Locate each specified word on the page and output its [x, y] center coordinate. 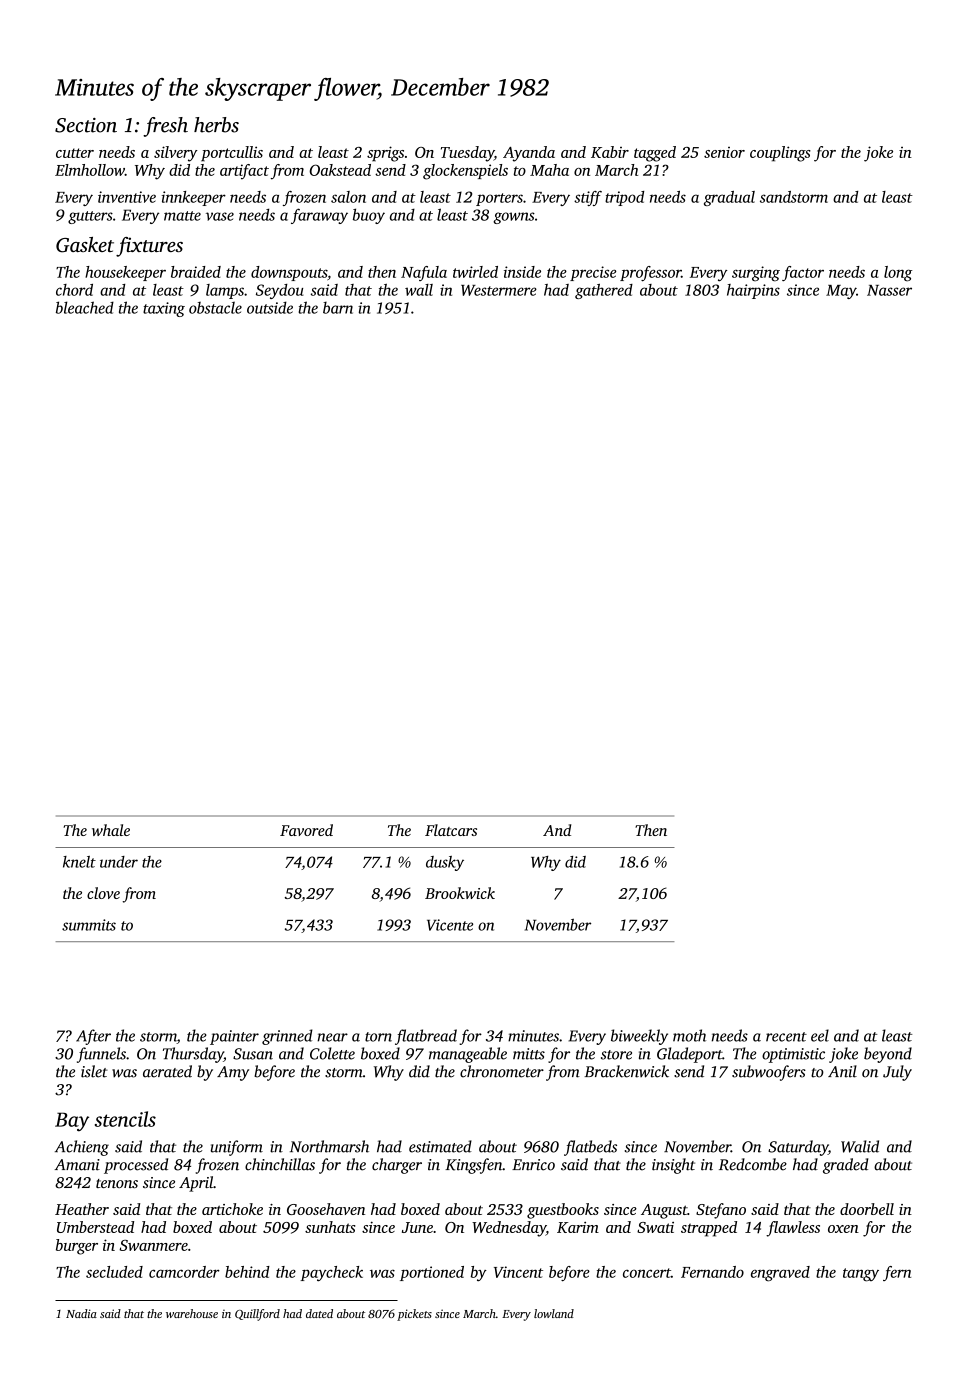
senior [724, 152]
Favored [306, 830]
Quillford [257, 1315]
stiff [588, 198]
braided [196, 272]
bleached [85, 307]
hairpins [753, 291]
